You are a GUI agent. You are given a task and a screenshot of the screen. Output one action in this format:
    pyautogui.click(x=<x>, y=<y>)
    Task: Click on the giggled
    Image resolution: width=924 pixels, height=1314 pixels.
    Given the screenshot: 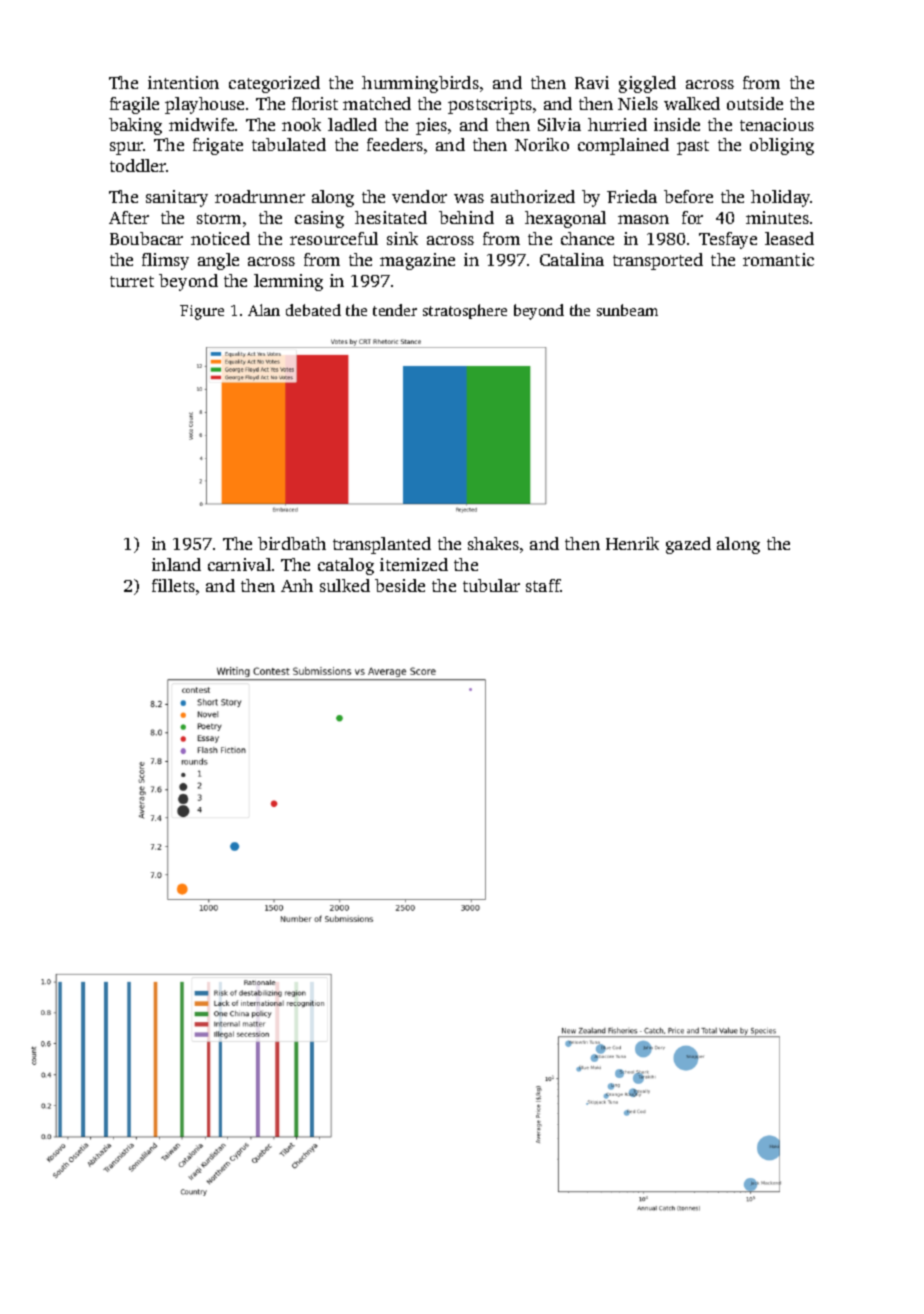 What is the action you would take?
    pyautogui.click(x=647, y=84)
